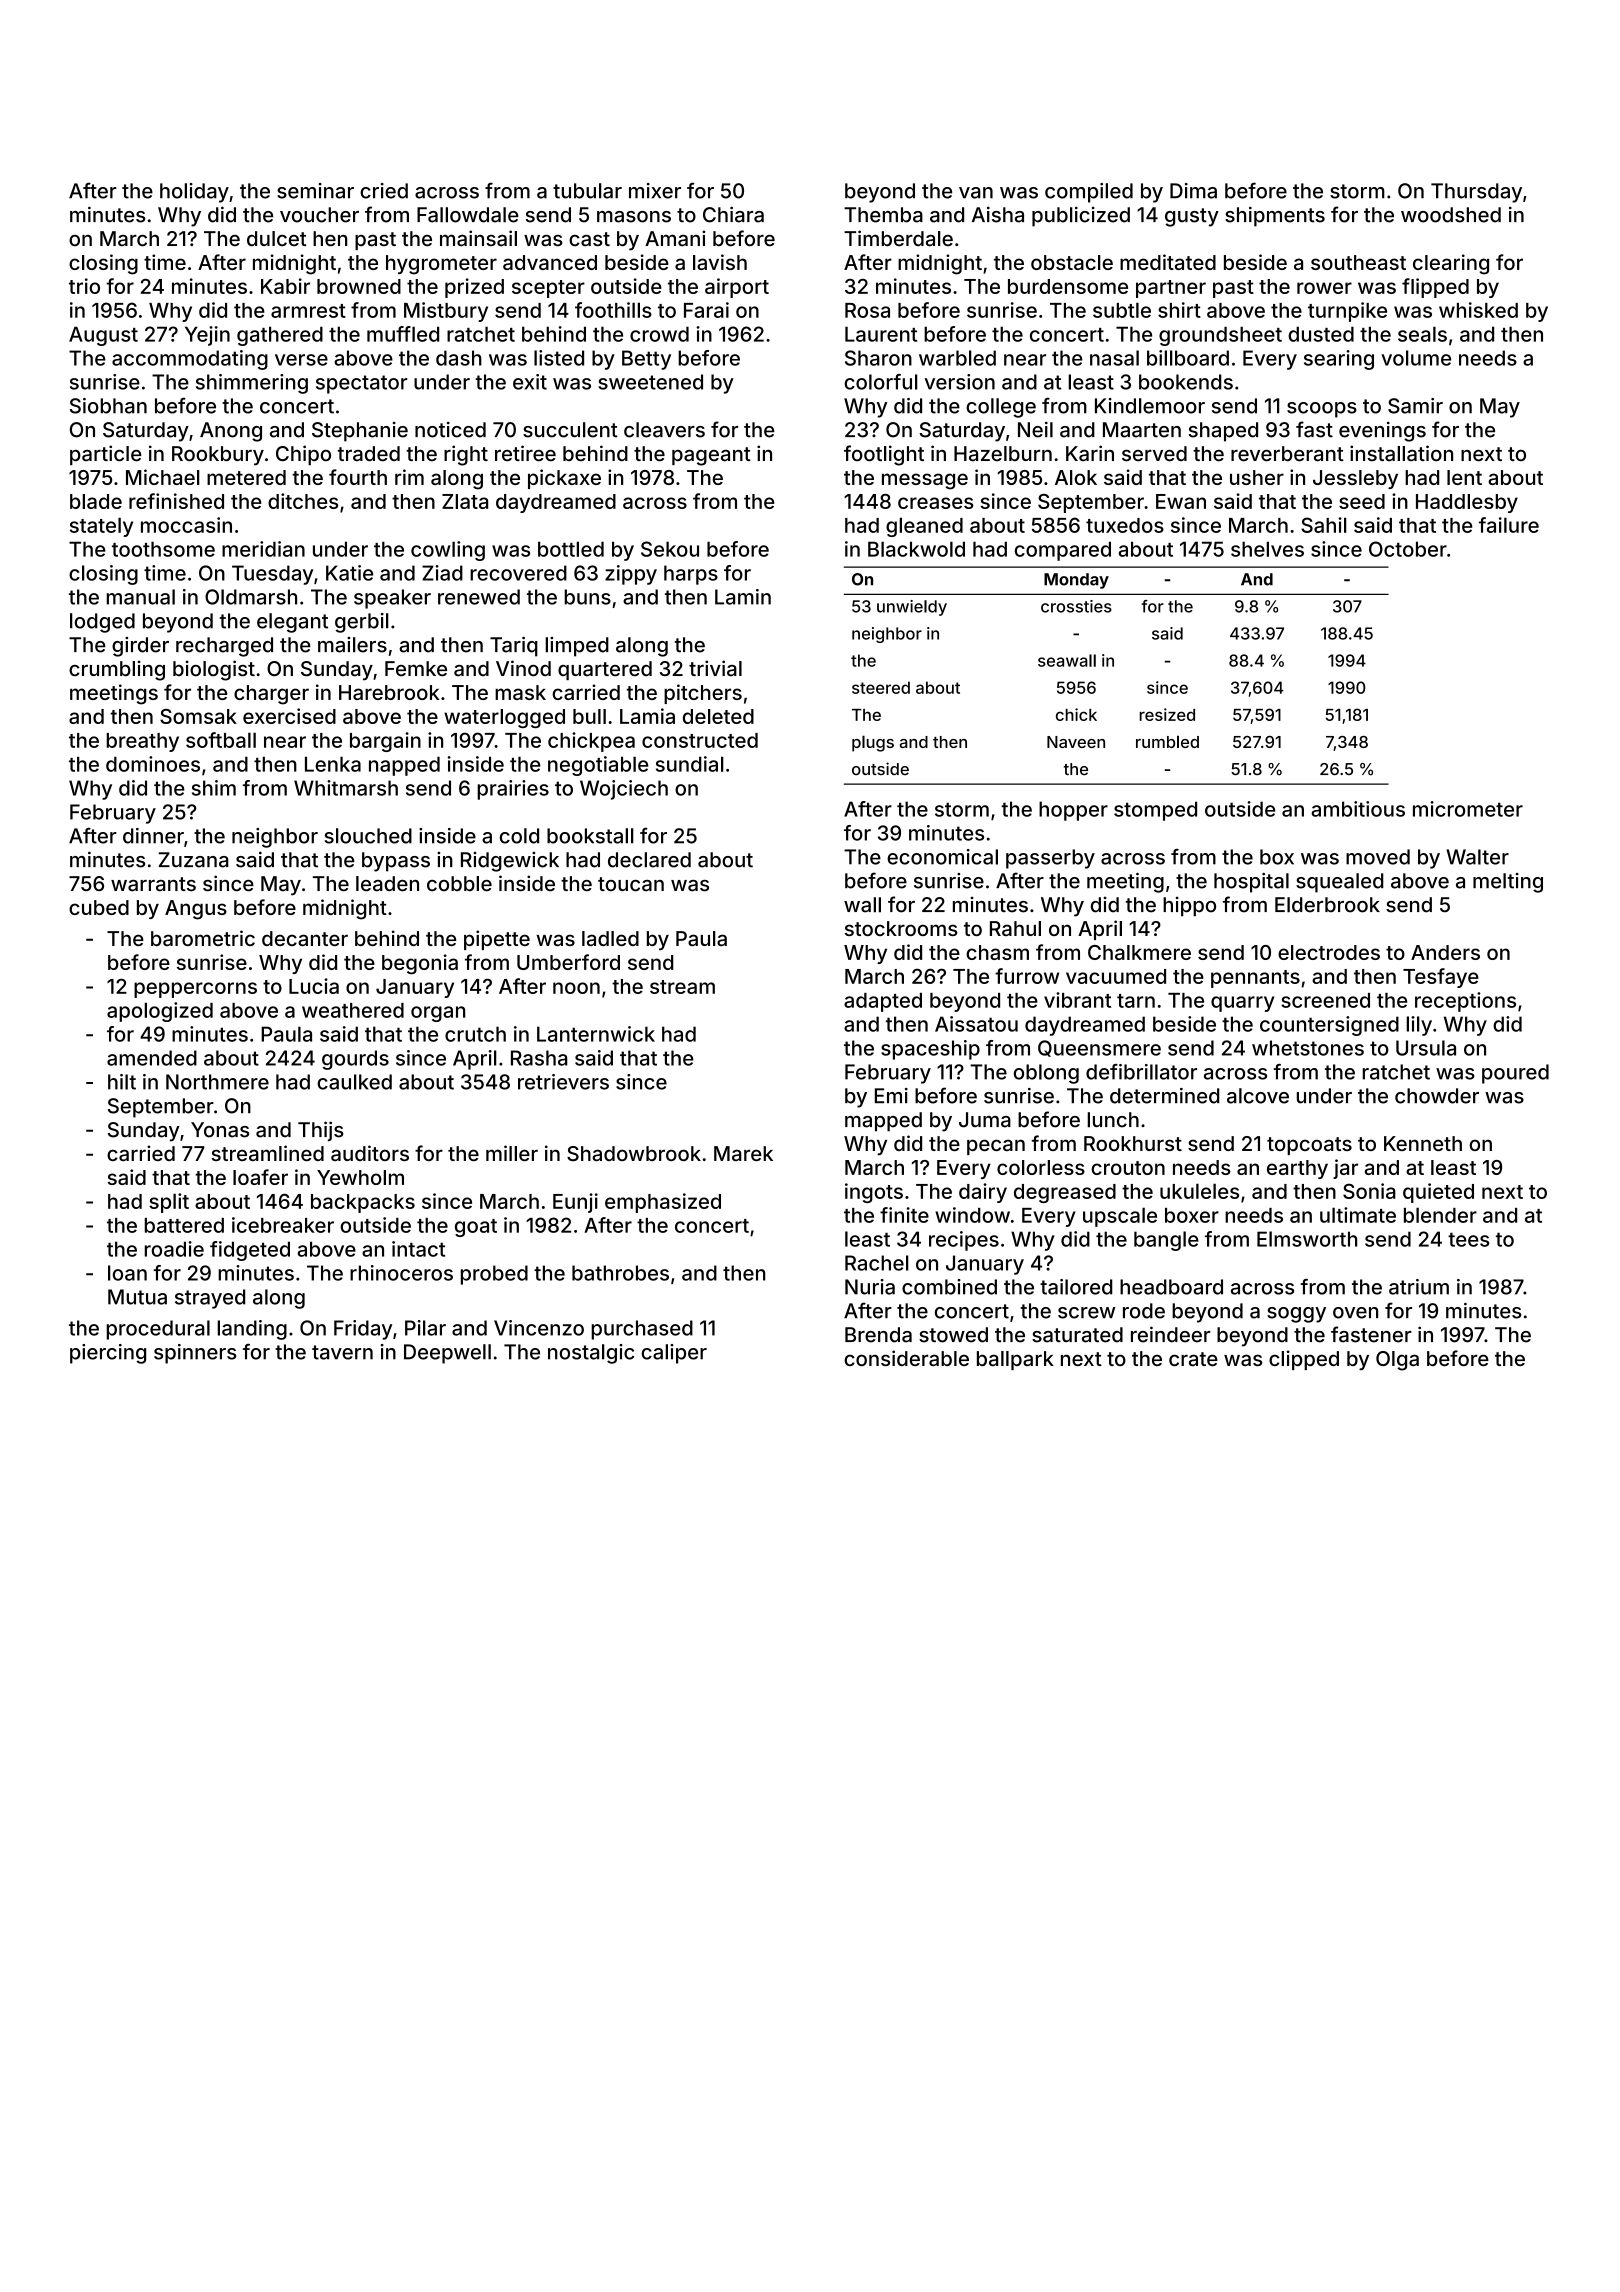  I want to click on tarn, so click(1136, 1001).
